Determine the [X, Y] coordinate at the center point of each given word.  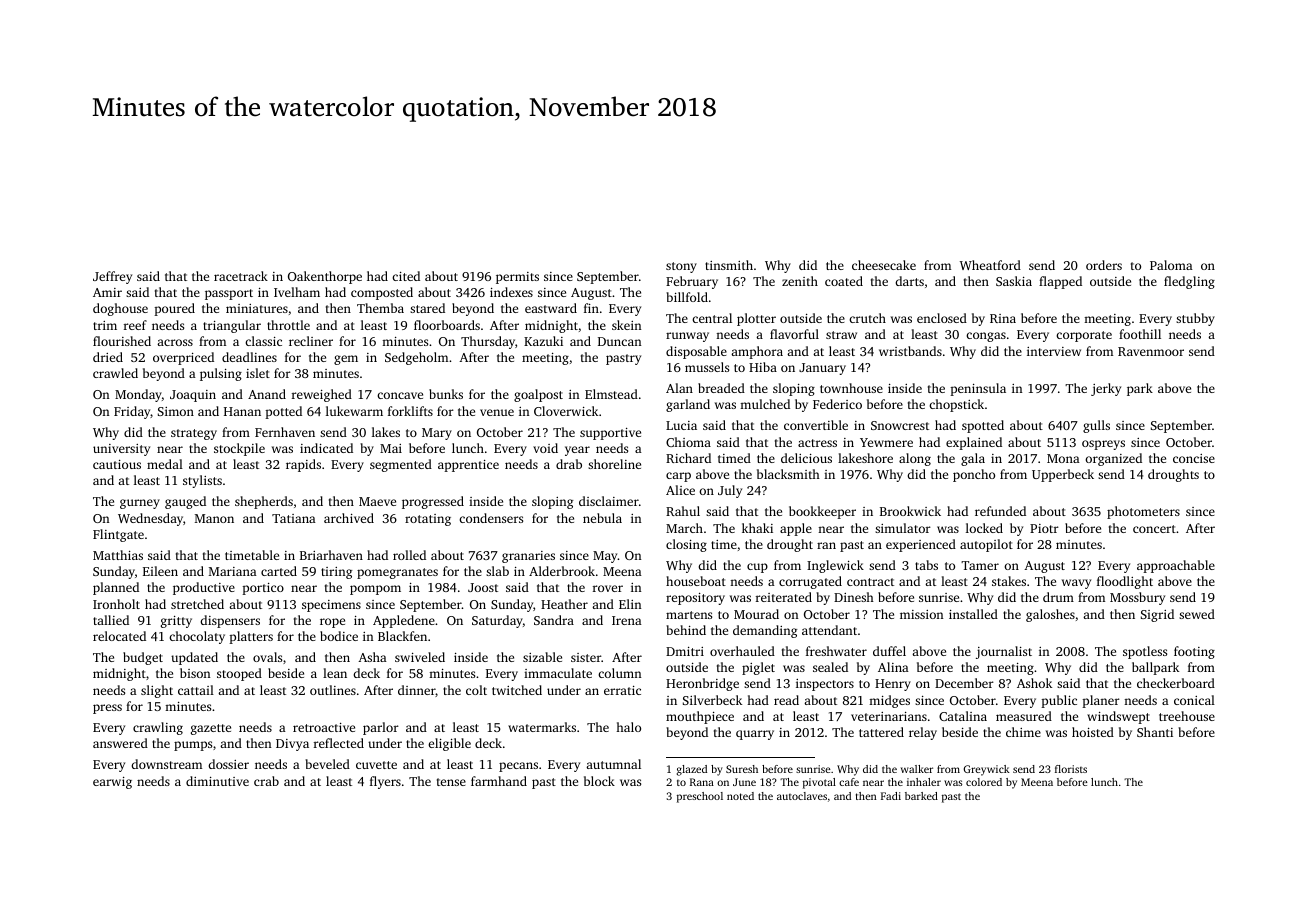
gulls [1096, 426]
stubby [1195, 319]
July [730, 491]
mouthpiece [700, 717]
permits [517, 278]
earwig [112, 783]
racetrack [241, 276]
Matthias [118, 555]
